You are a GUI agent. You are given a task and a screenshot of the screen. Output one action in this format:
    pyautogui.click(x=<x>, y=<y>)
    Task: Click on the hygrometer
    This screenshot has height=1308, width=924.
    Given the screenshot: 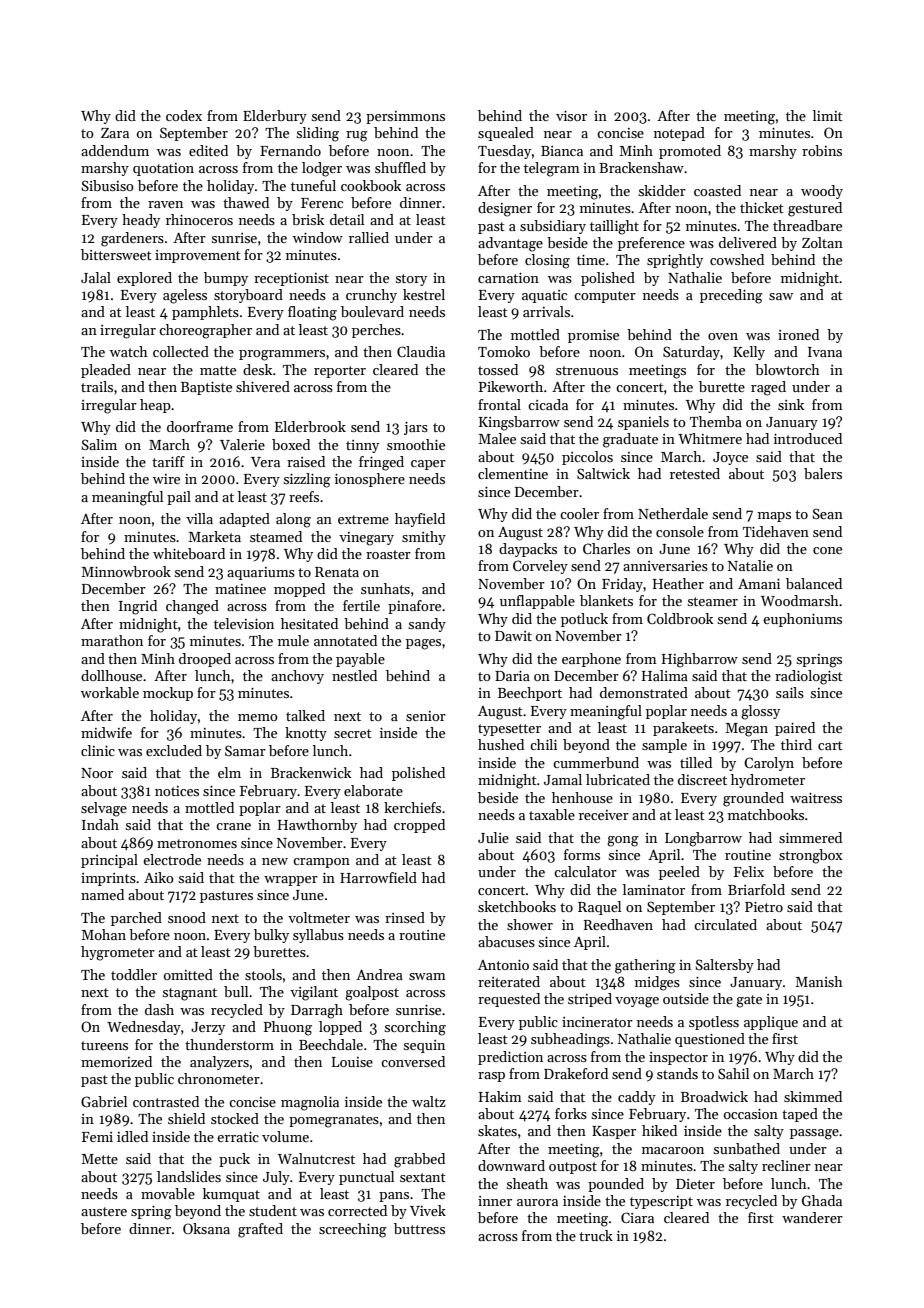 What is the action you would take?
    pyautogui.click(x=118, y=953)
